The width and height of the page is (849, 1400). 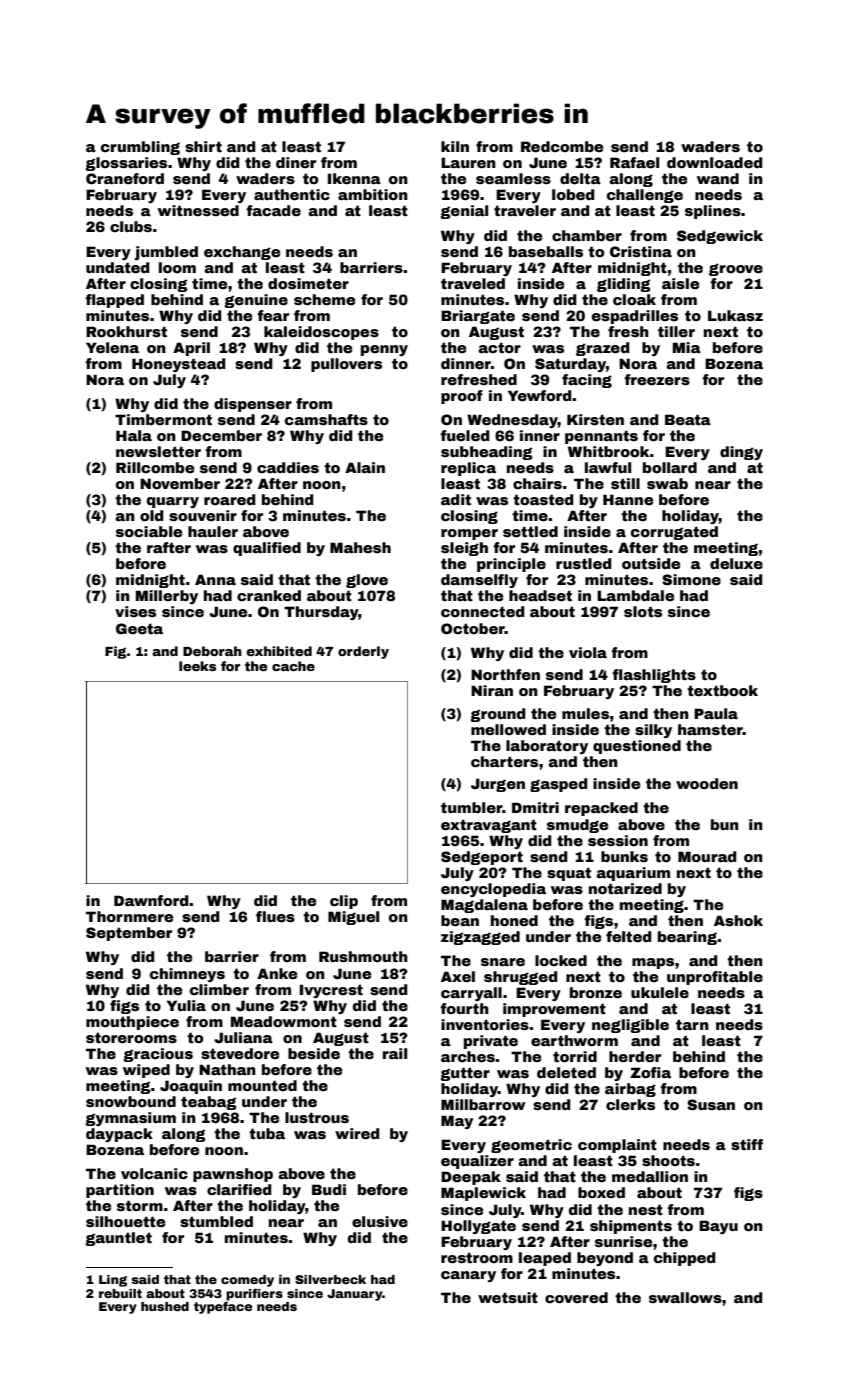 I want to click on gauntlet, so click(x=118, y=1239).
